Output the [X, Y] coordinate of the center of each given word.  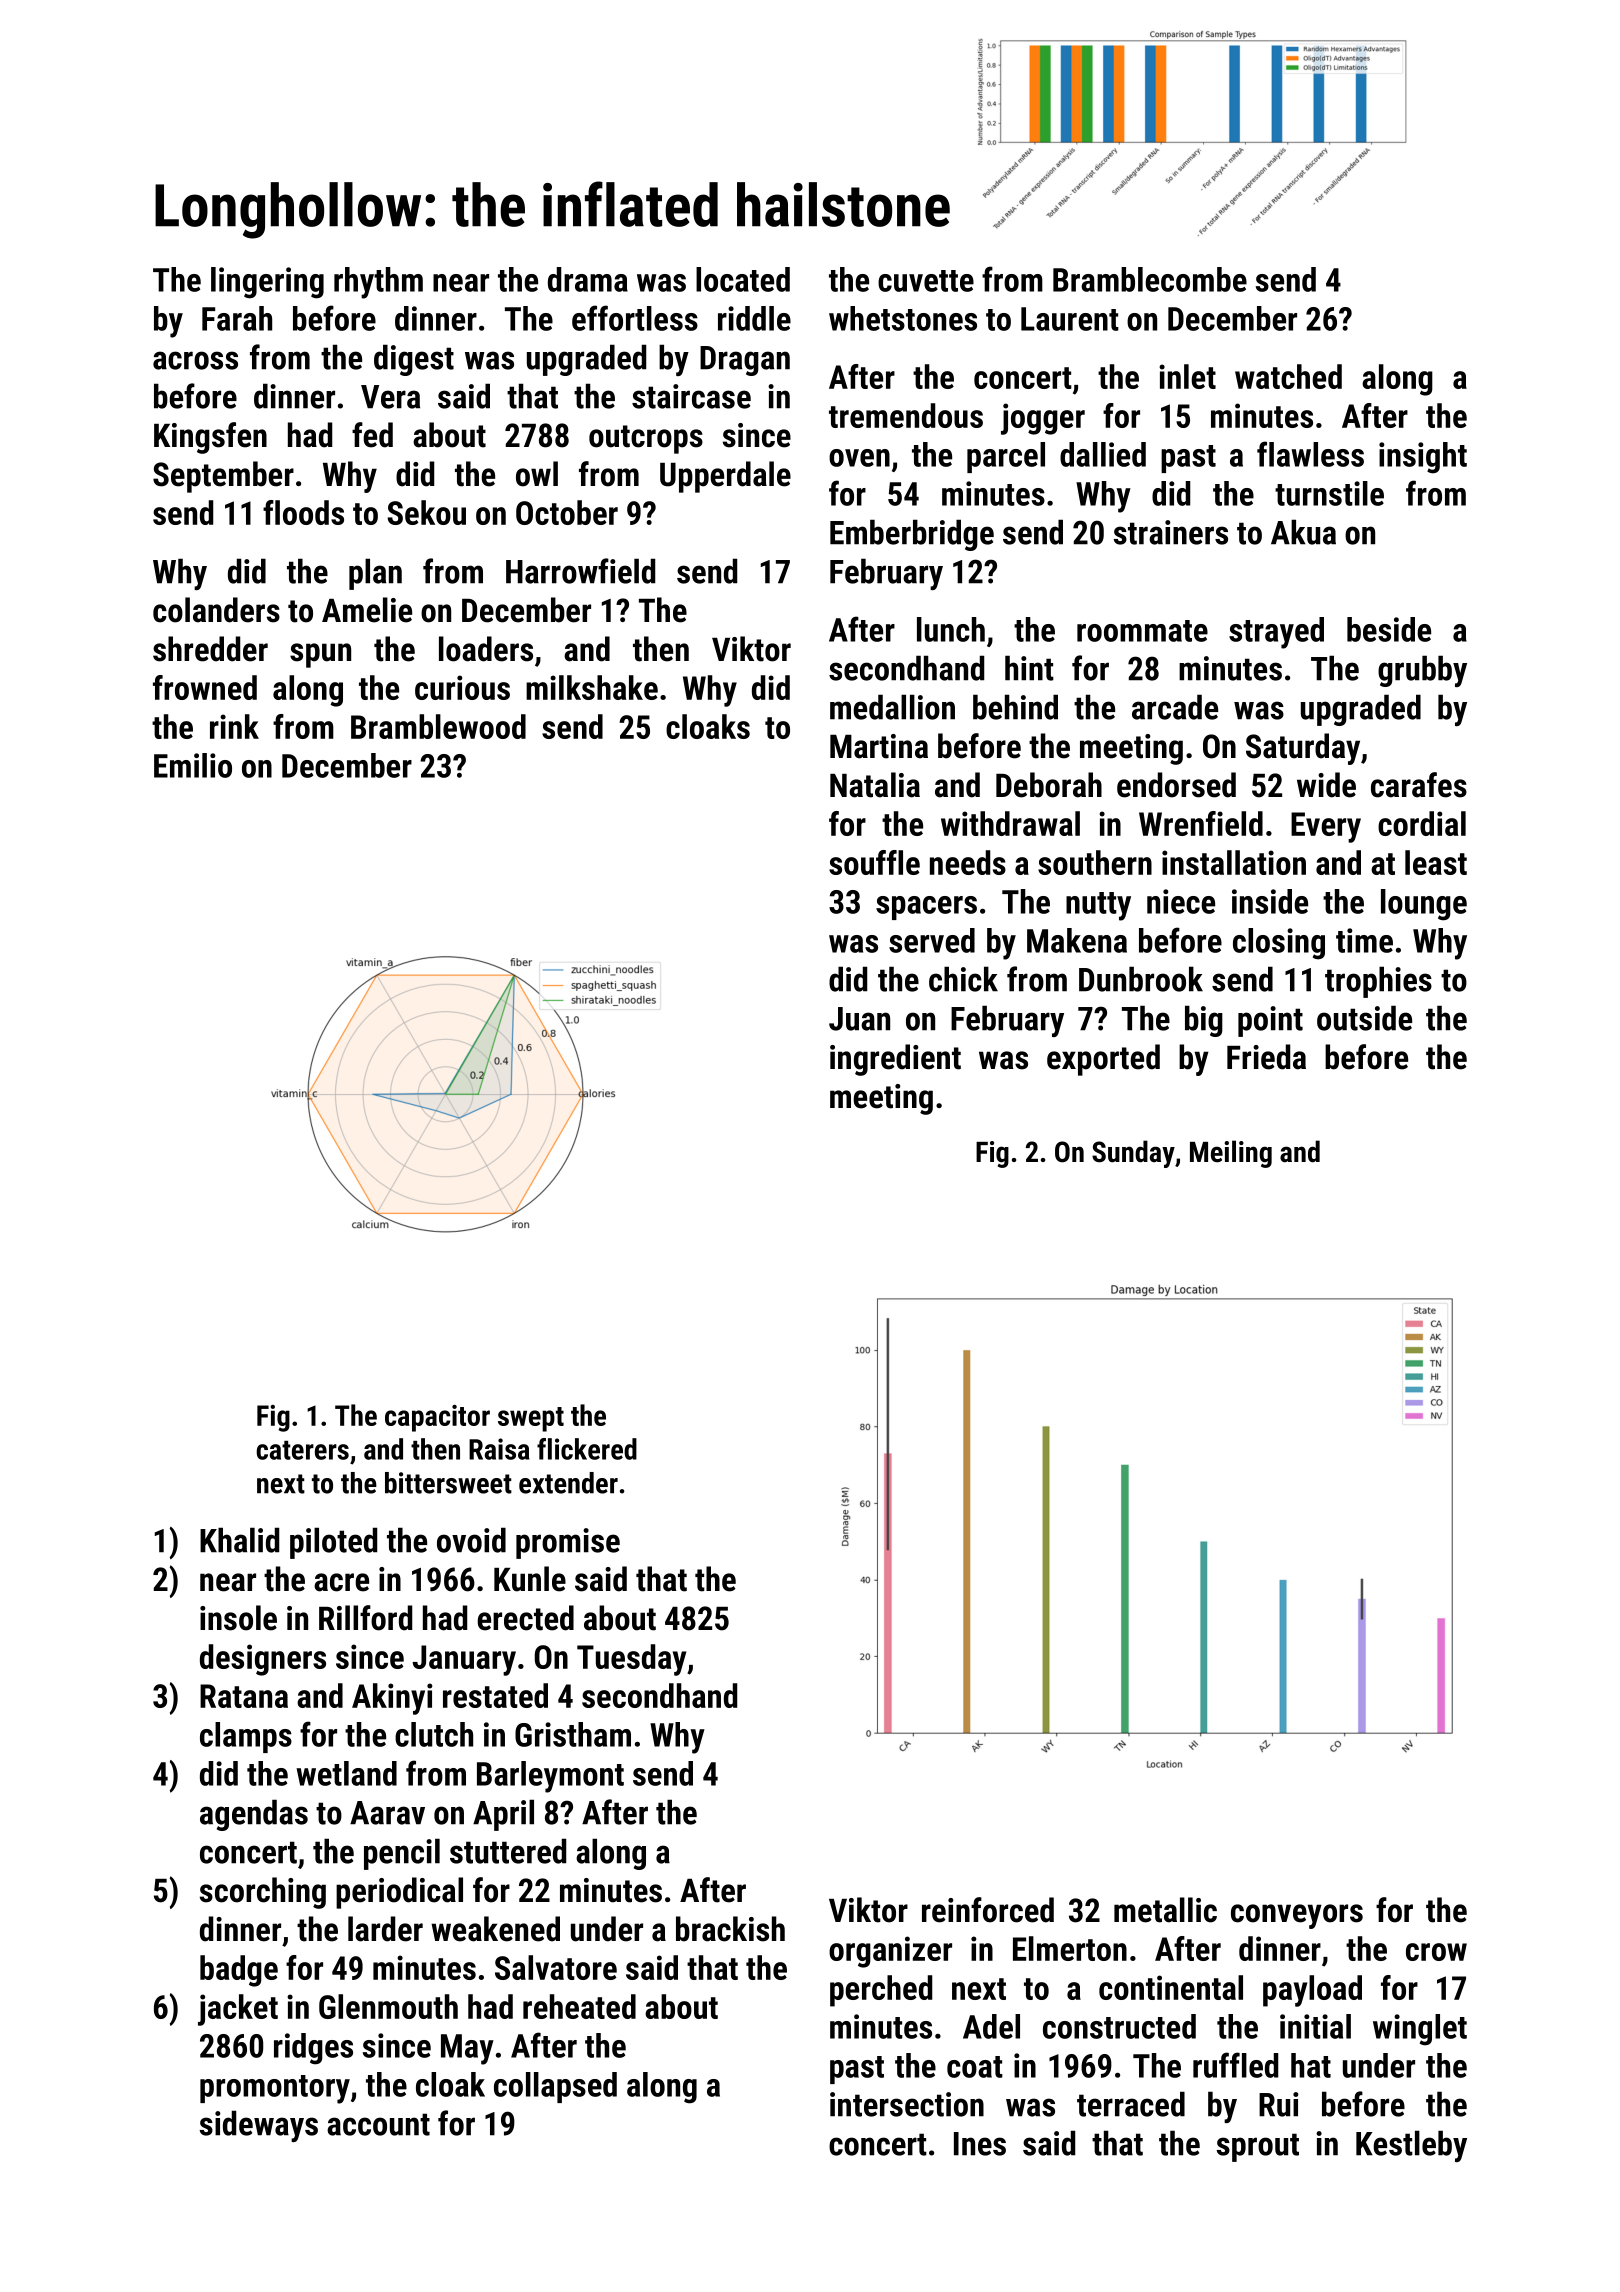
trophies [1378, 982]
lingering [267, 283]
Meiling [1231, 1154]
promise [568, 1543]
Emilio [193, 765]
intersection [907, 2104]
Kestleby [1411, 2146]
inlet [1187, 376]
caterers [302, 1450]
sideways [258, 2126]
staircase [691, 396]
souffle [874, 862]
